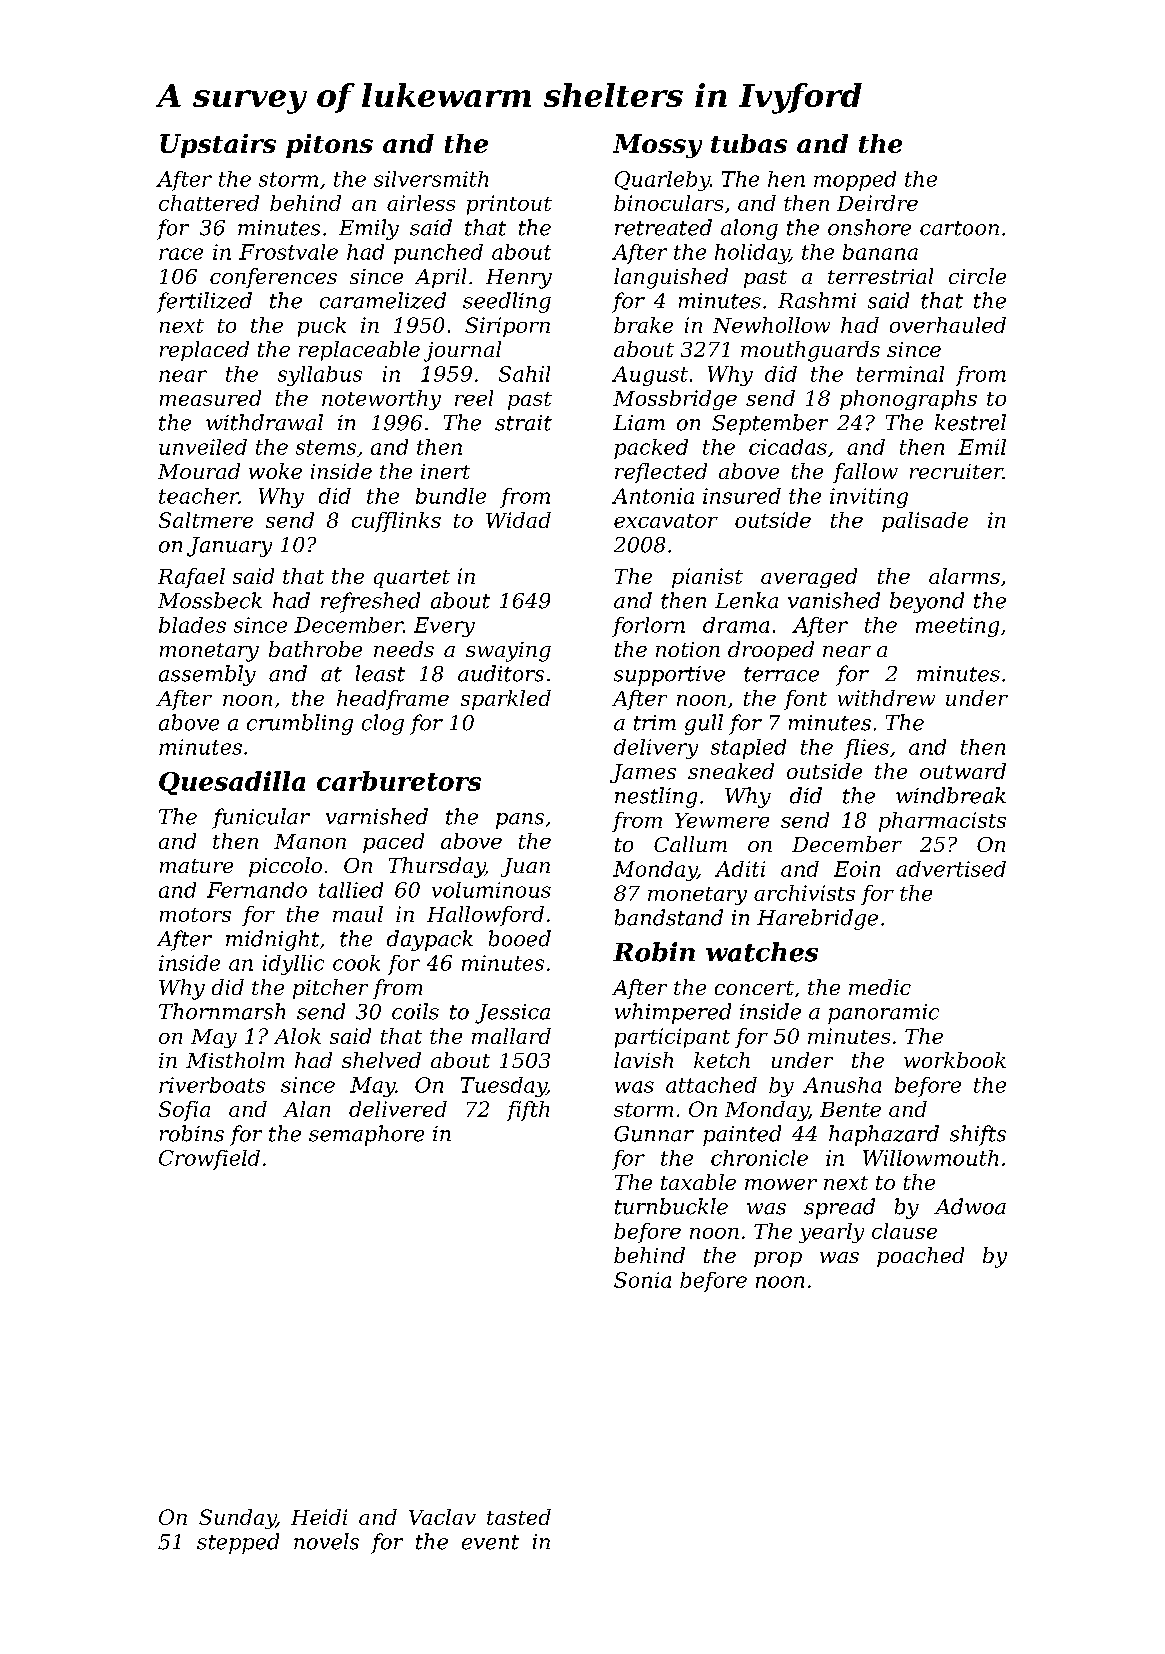 Image resolution: width=1165 pixels, height=1654 pixels. What do you see at coordinates (293, 965) in the screenshot?
I see `idyllic` at bounding box center [293, 965].
